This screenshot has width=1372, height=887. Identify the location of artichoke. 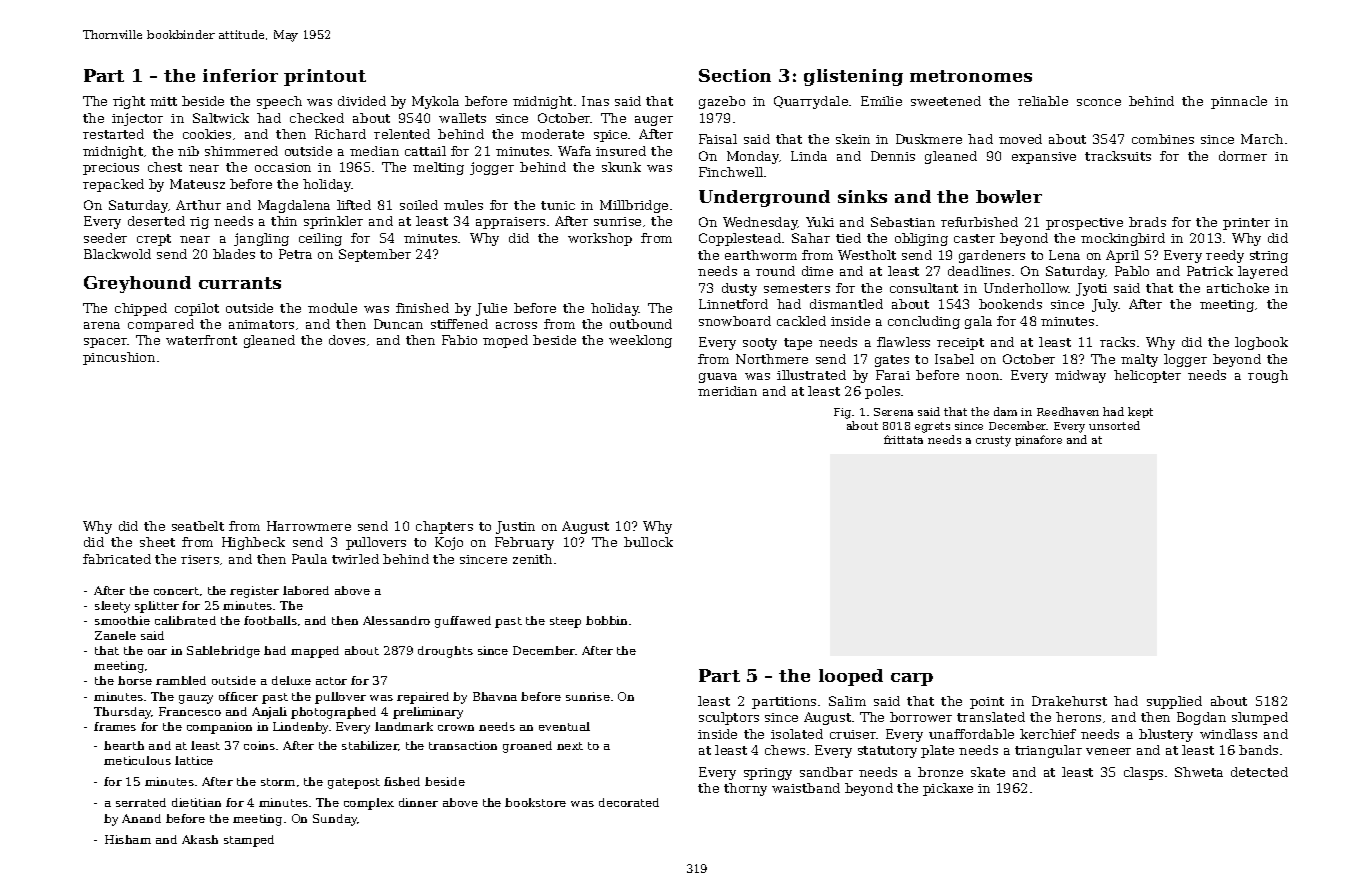
(1238, 288).
